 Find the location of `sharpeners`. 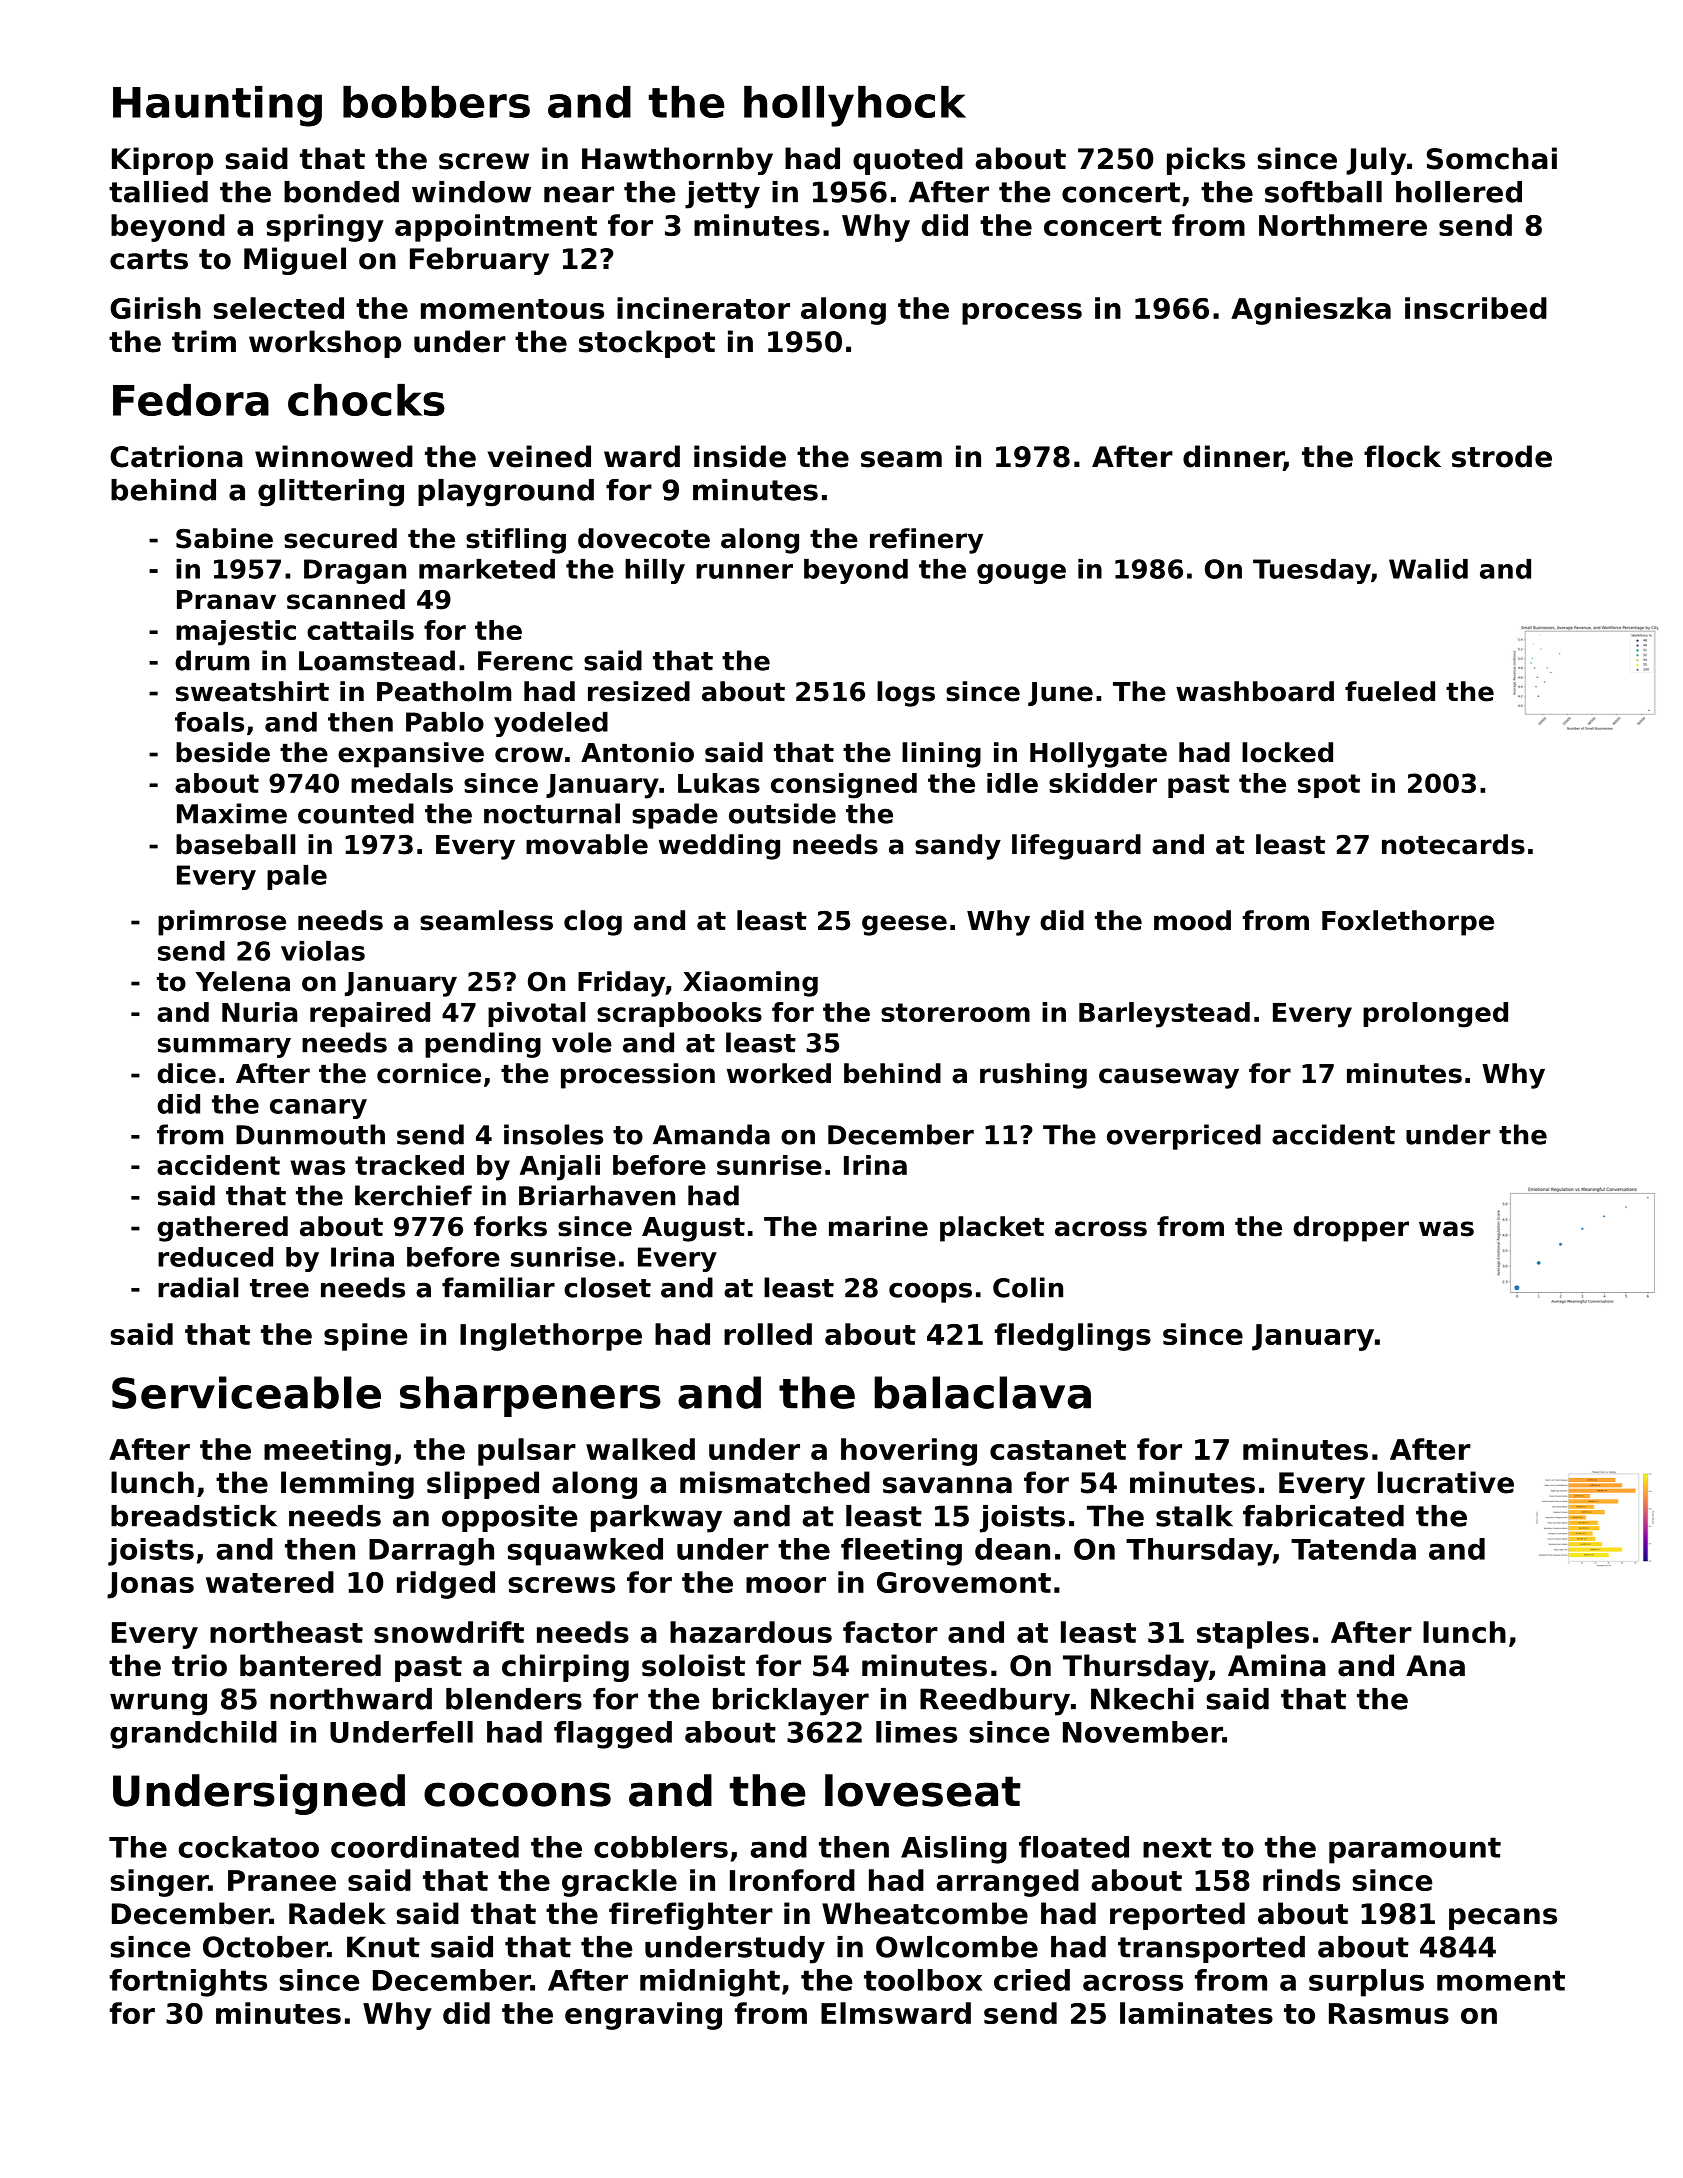

sharpeners is located at coordinates (530, 1396).
